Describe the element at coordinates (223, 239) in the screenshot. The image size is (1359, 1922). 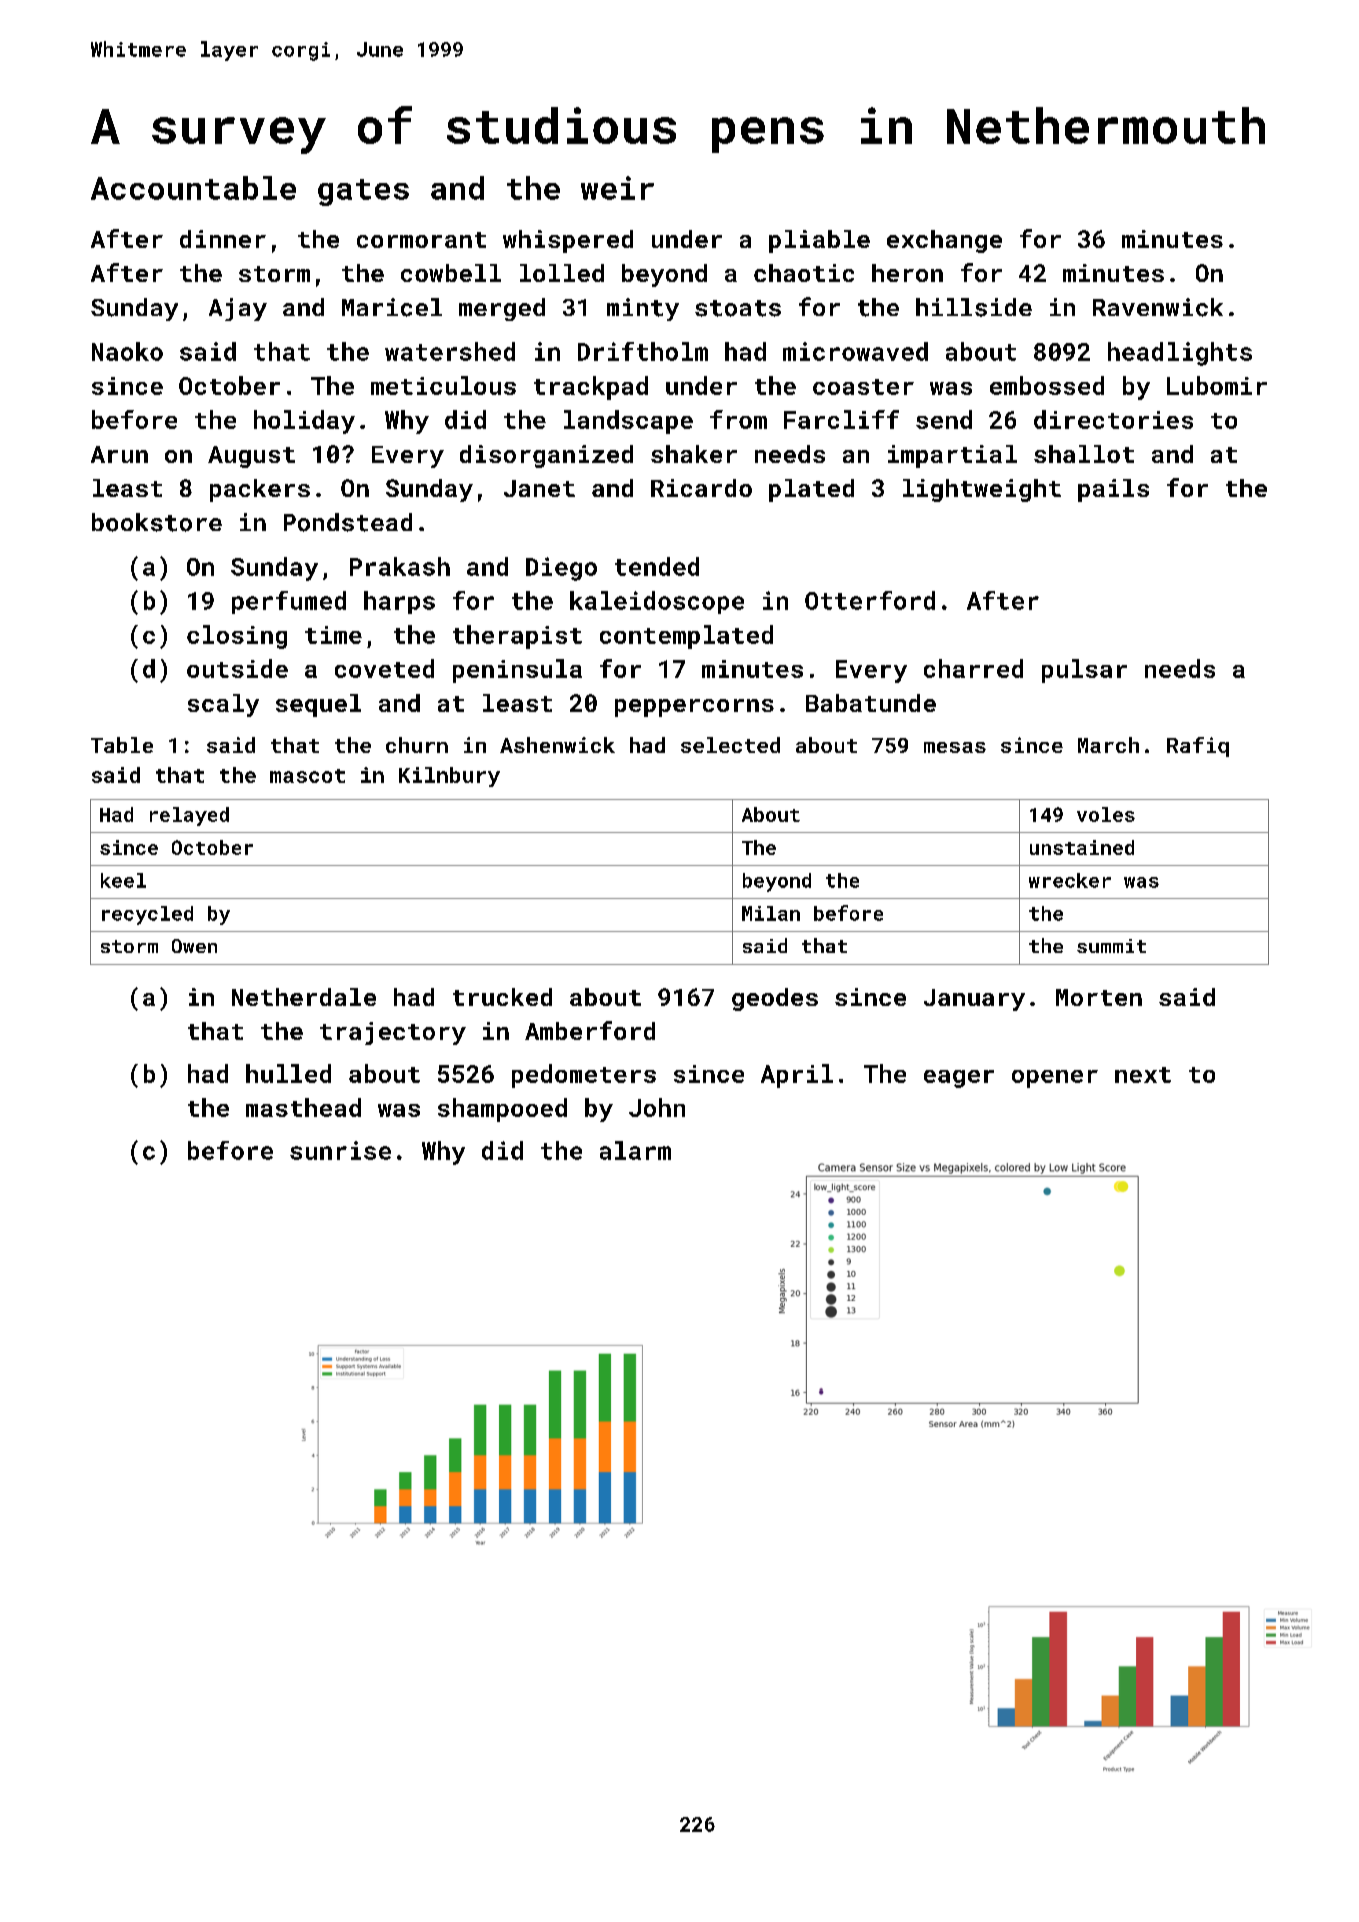
I see `dinner` at that location.
